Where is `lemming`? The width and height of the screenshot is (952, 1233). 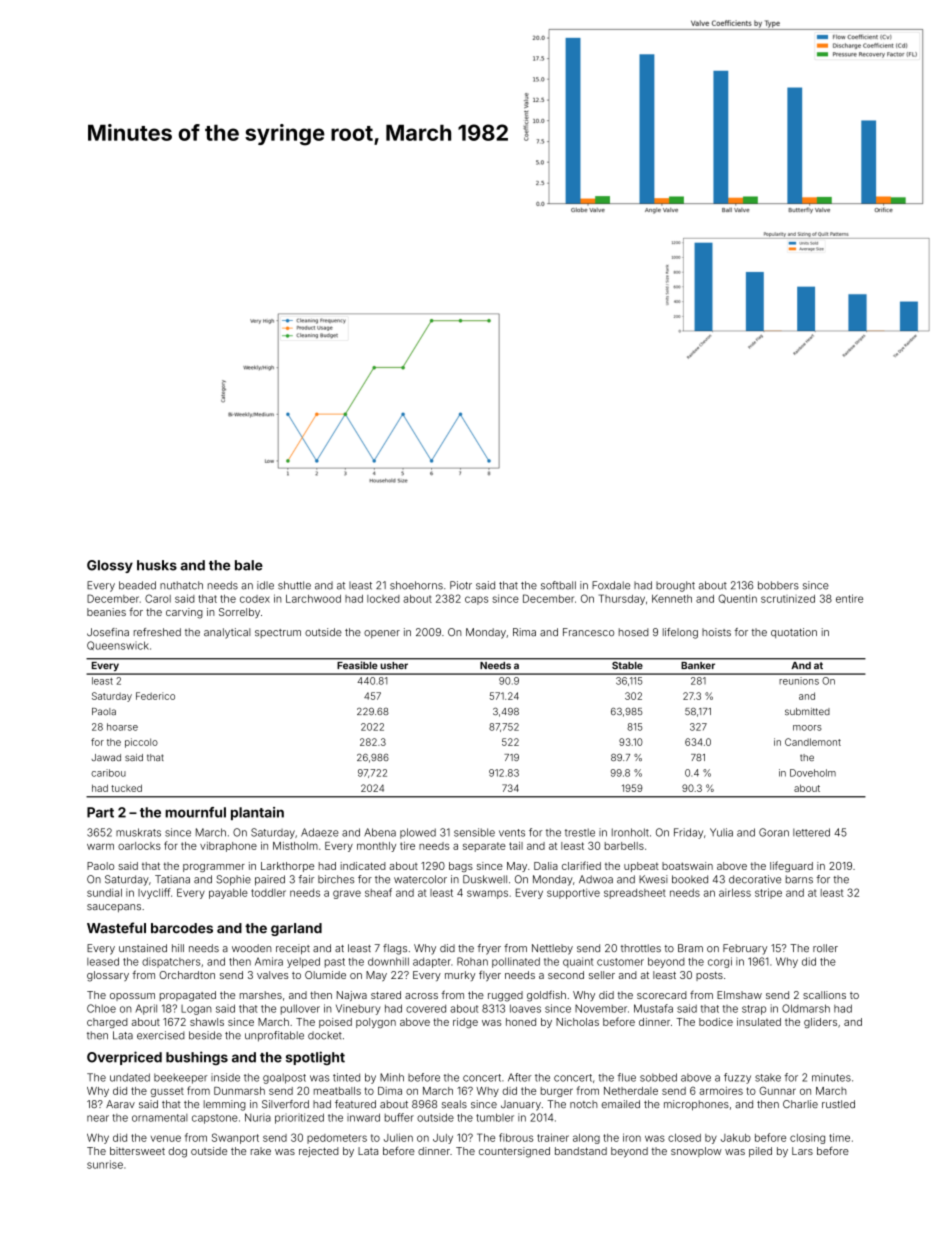
lemming is located at coordinates (225, 1105).
